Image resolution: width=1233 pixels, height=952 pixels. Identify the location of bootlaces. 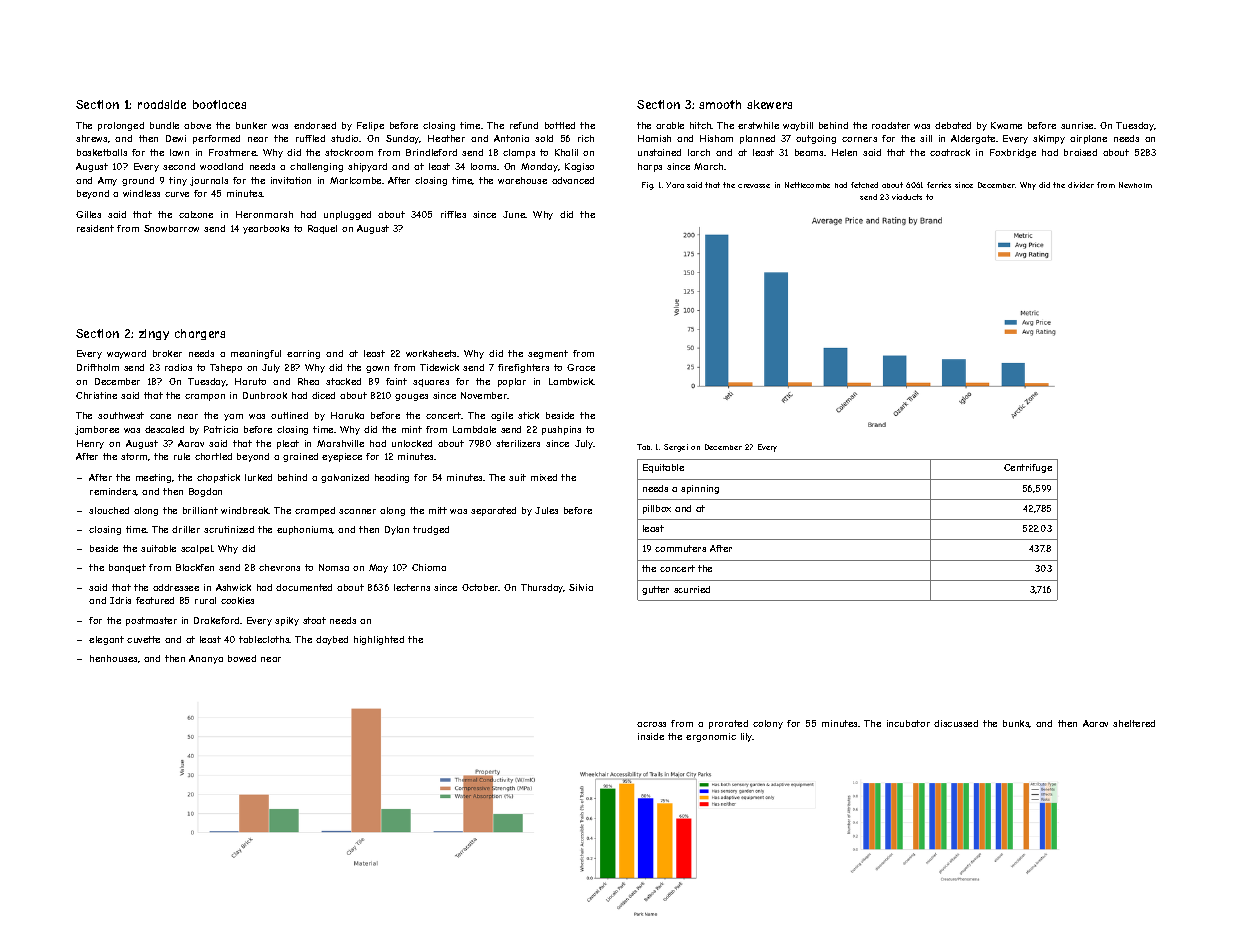
(219, 104).
